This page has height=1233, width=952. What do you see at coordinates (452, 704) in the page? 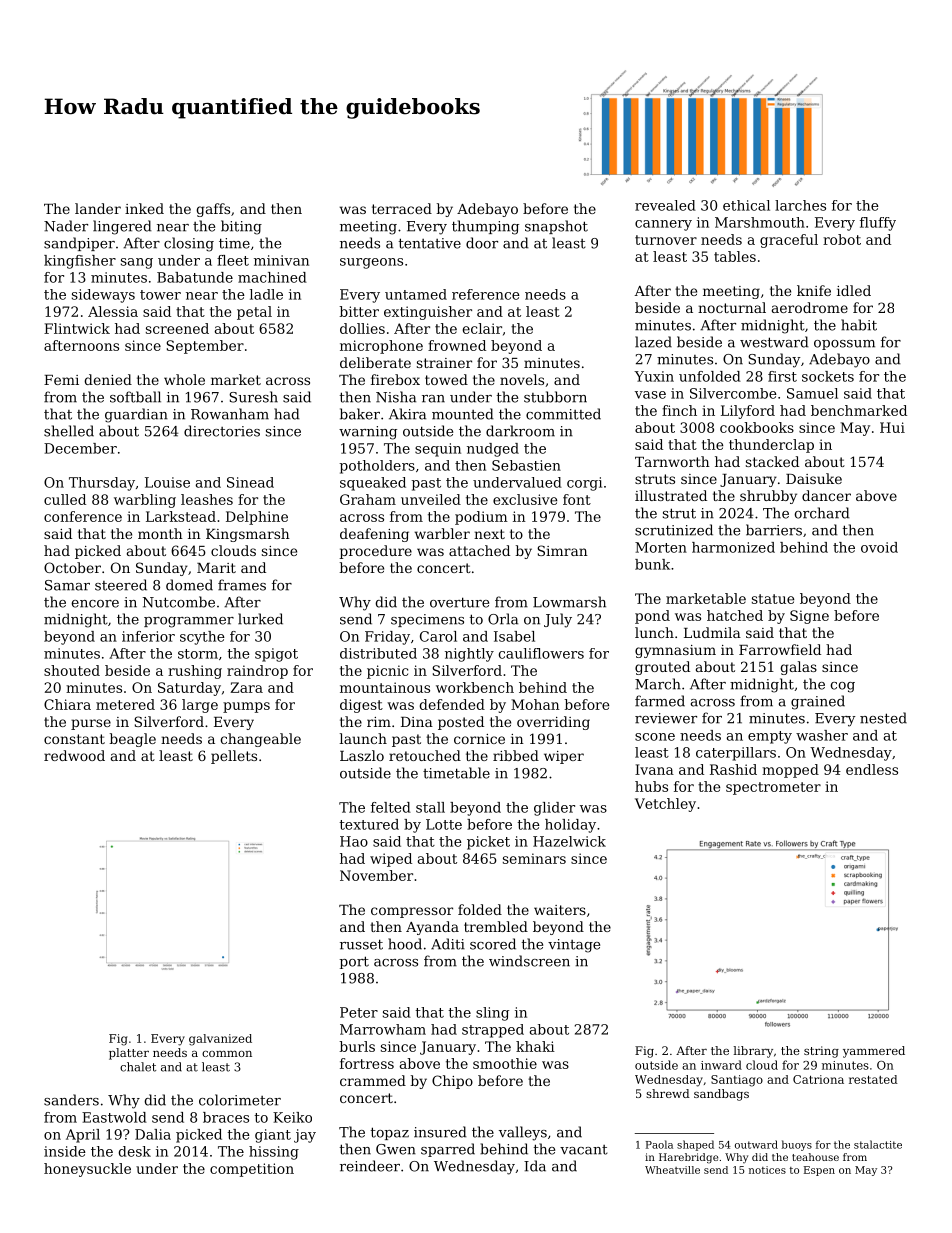
I see `defended` at bounding box center [452, 704].
